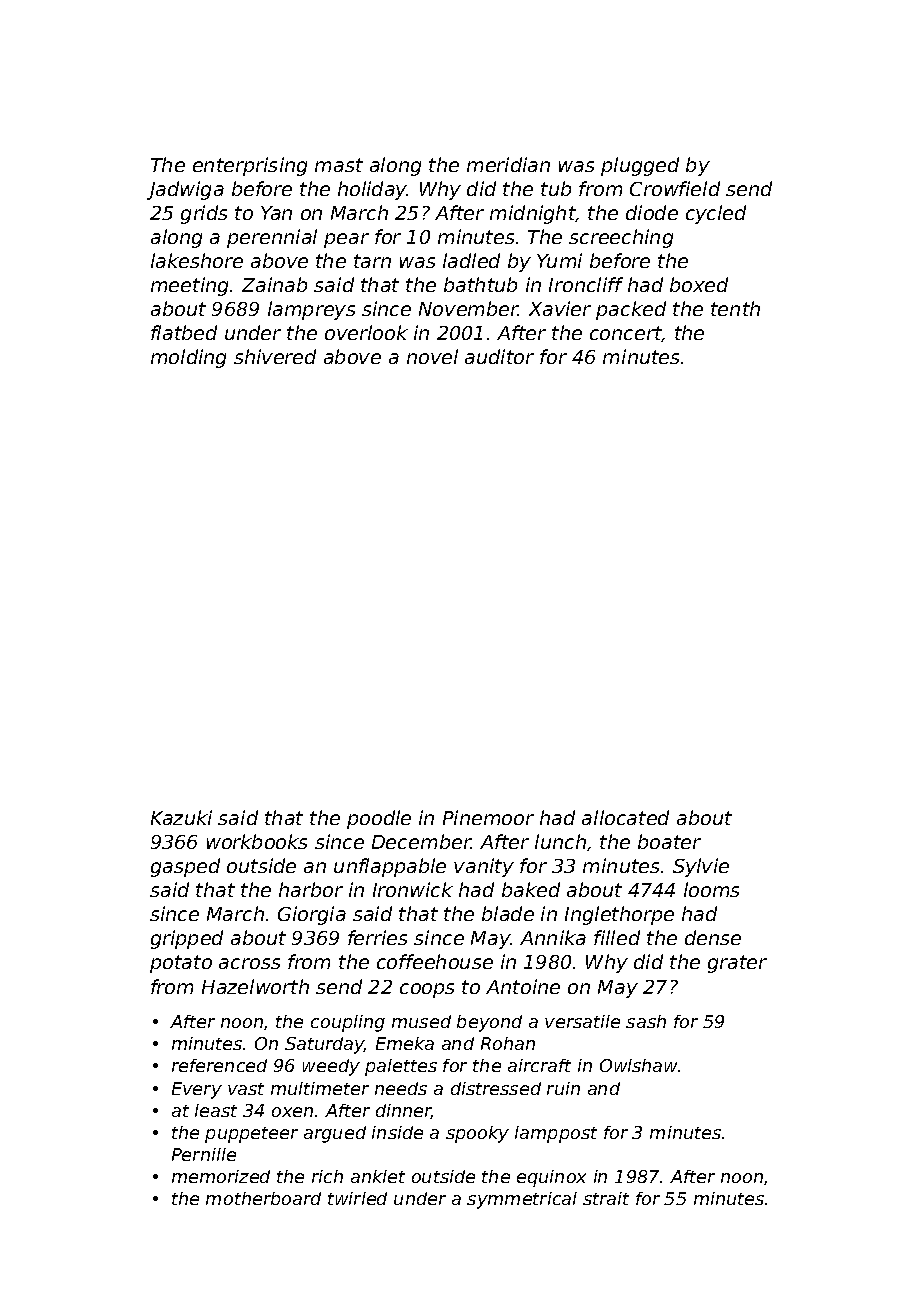 This screenshot has height=1311, width=924. What do you see at coordinates (181, 817) in the screenshot?
I see `Kazuki` at bounding box center [181, 817].
